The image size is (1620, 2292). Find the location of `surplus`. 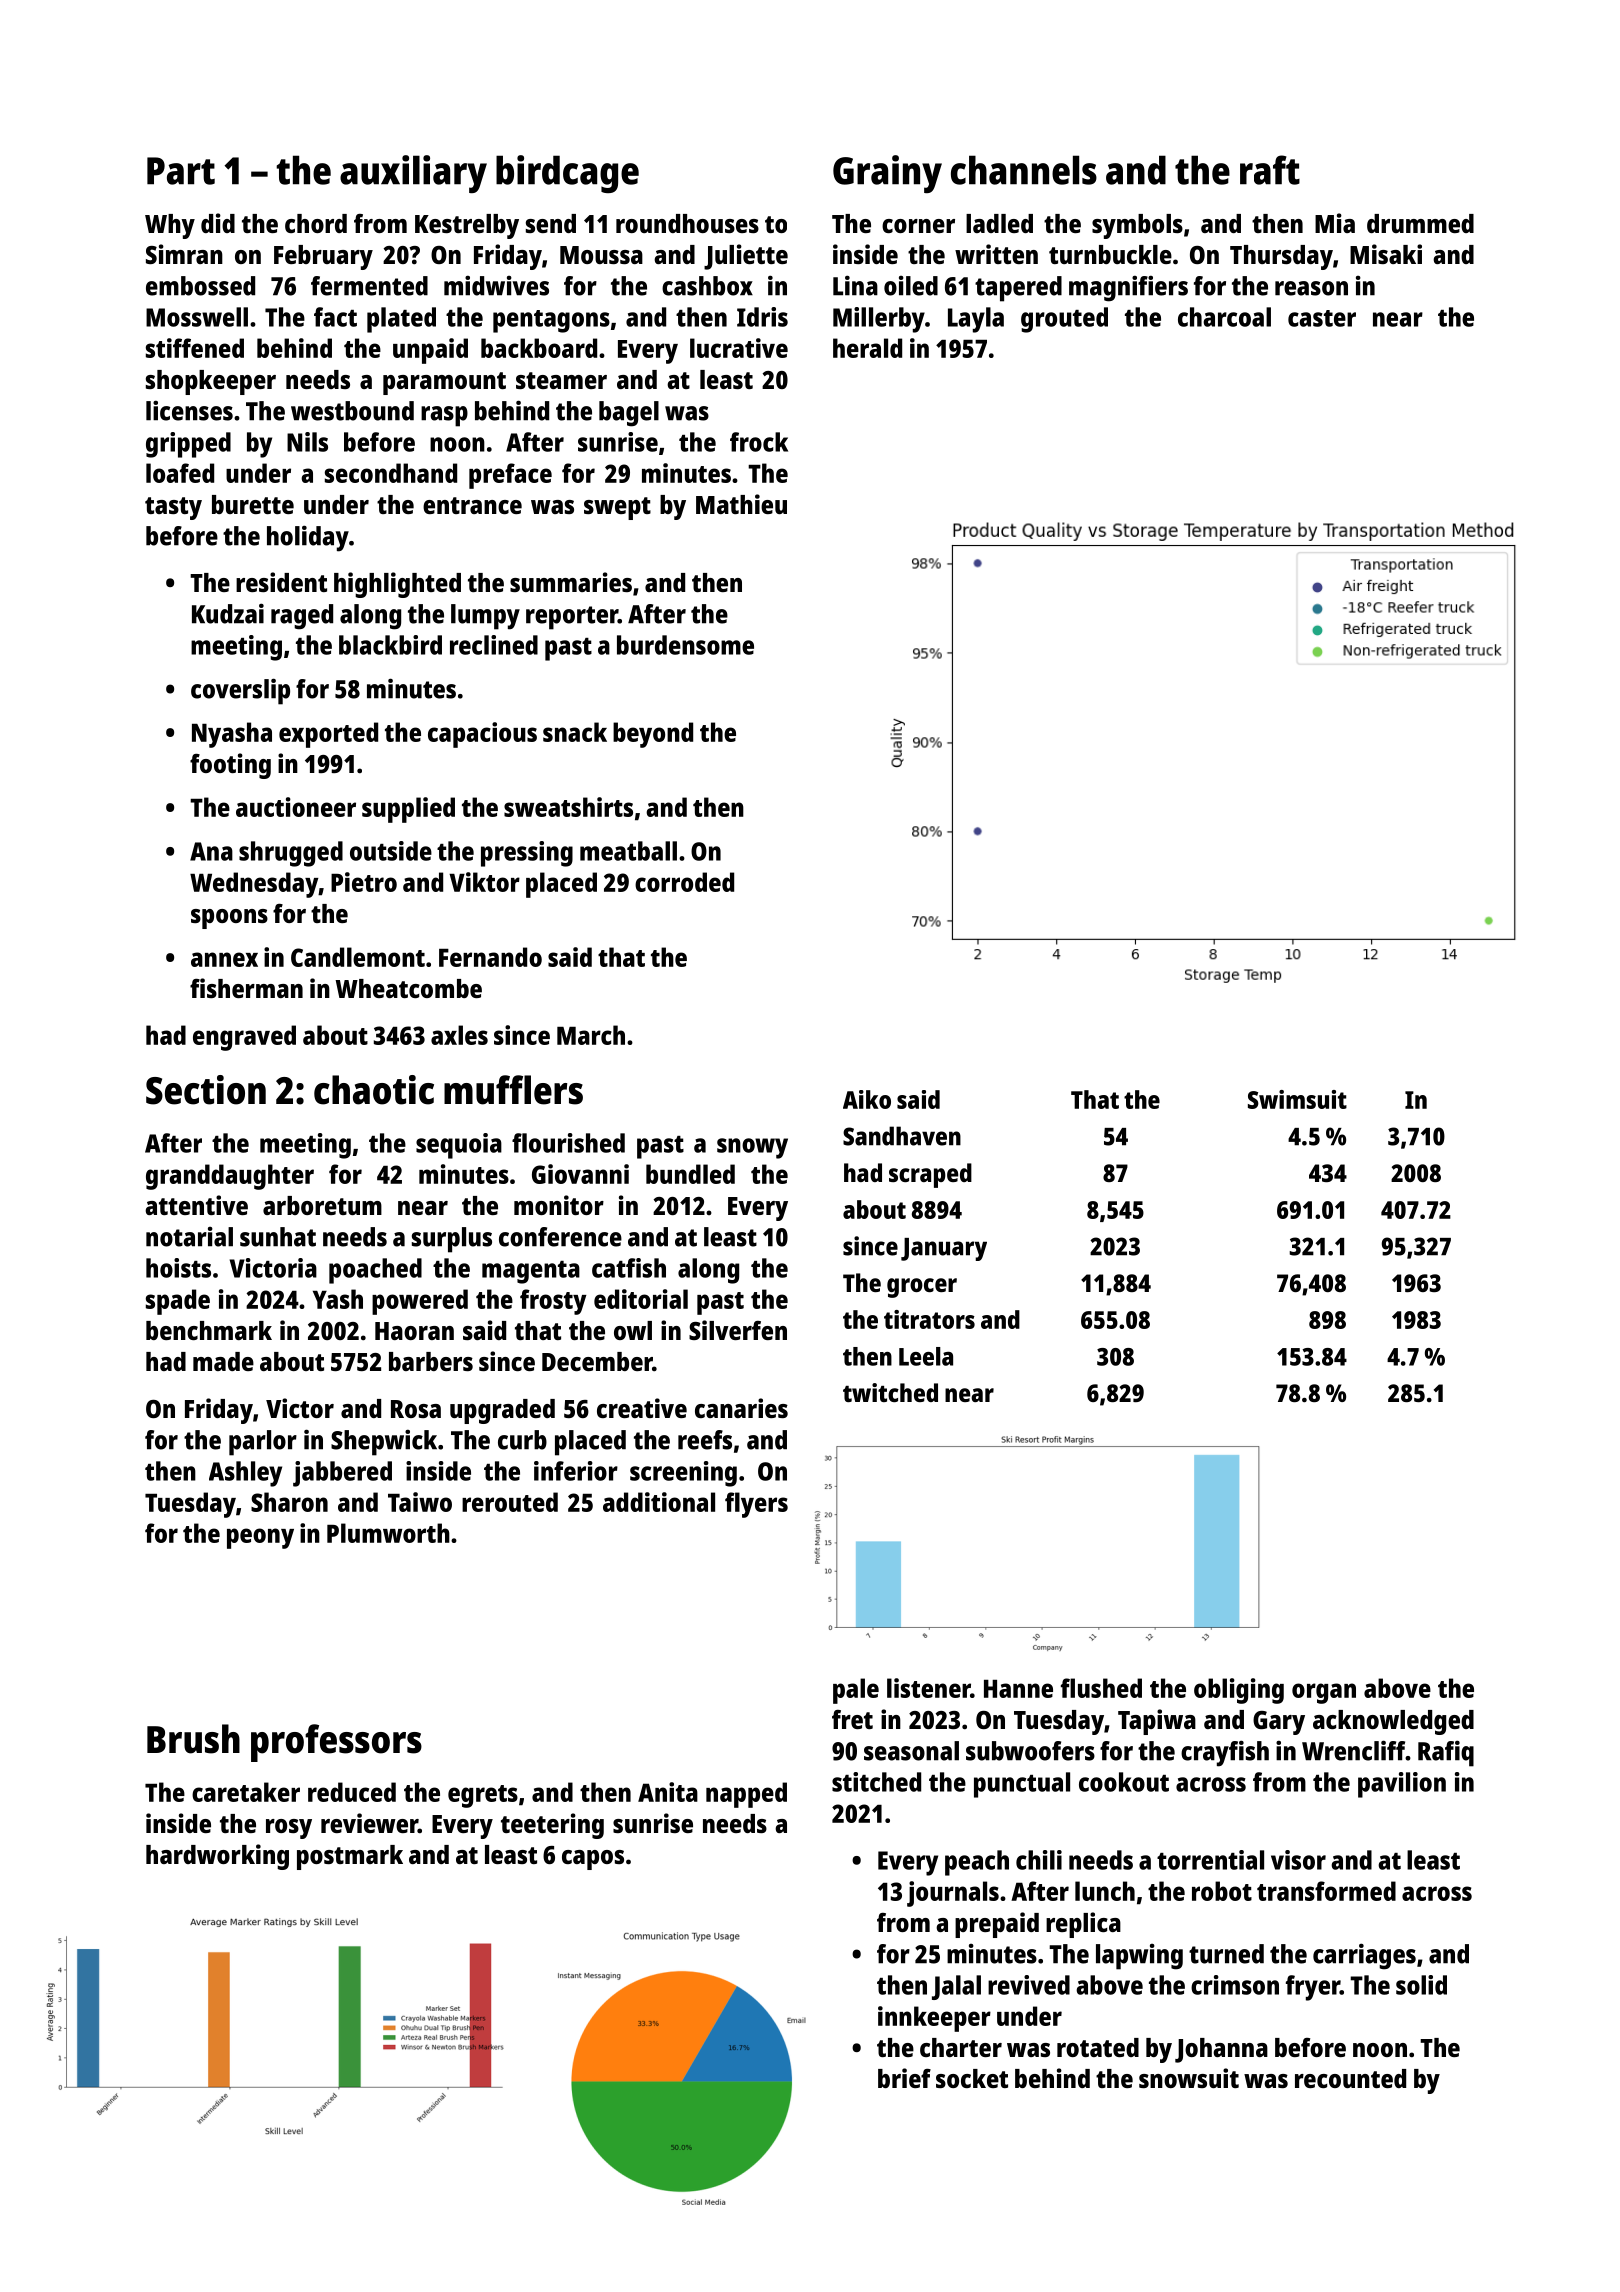

surplus is located at coordinates (452, 1240).
